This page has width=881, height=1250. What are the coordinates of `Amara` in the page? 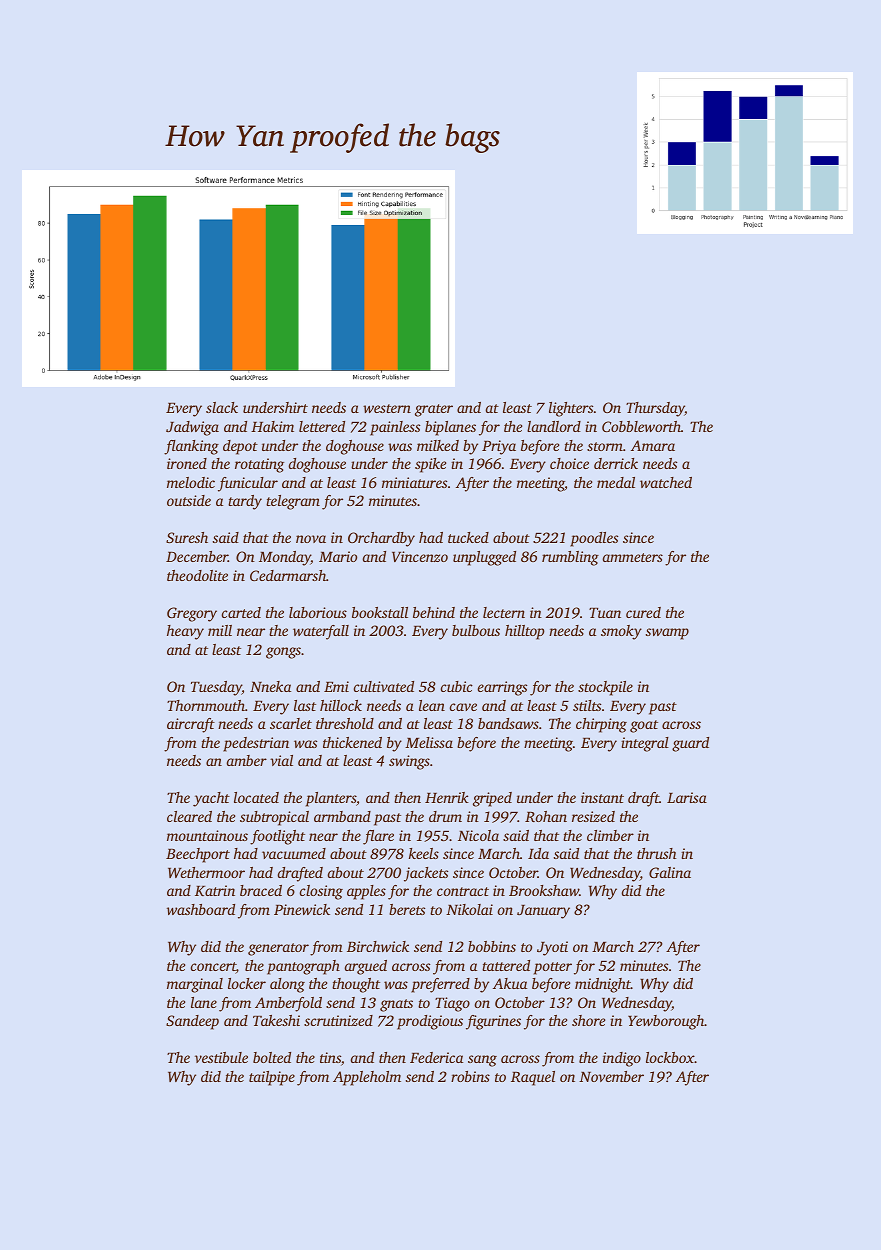 It's located at (653, 445).
